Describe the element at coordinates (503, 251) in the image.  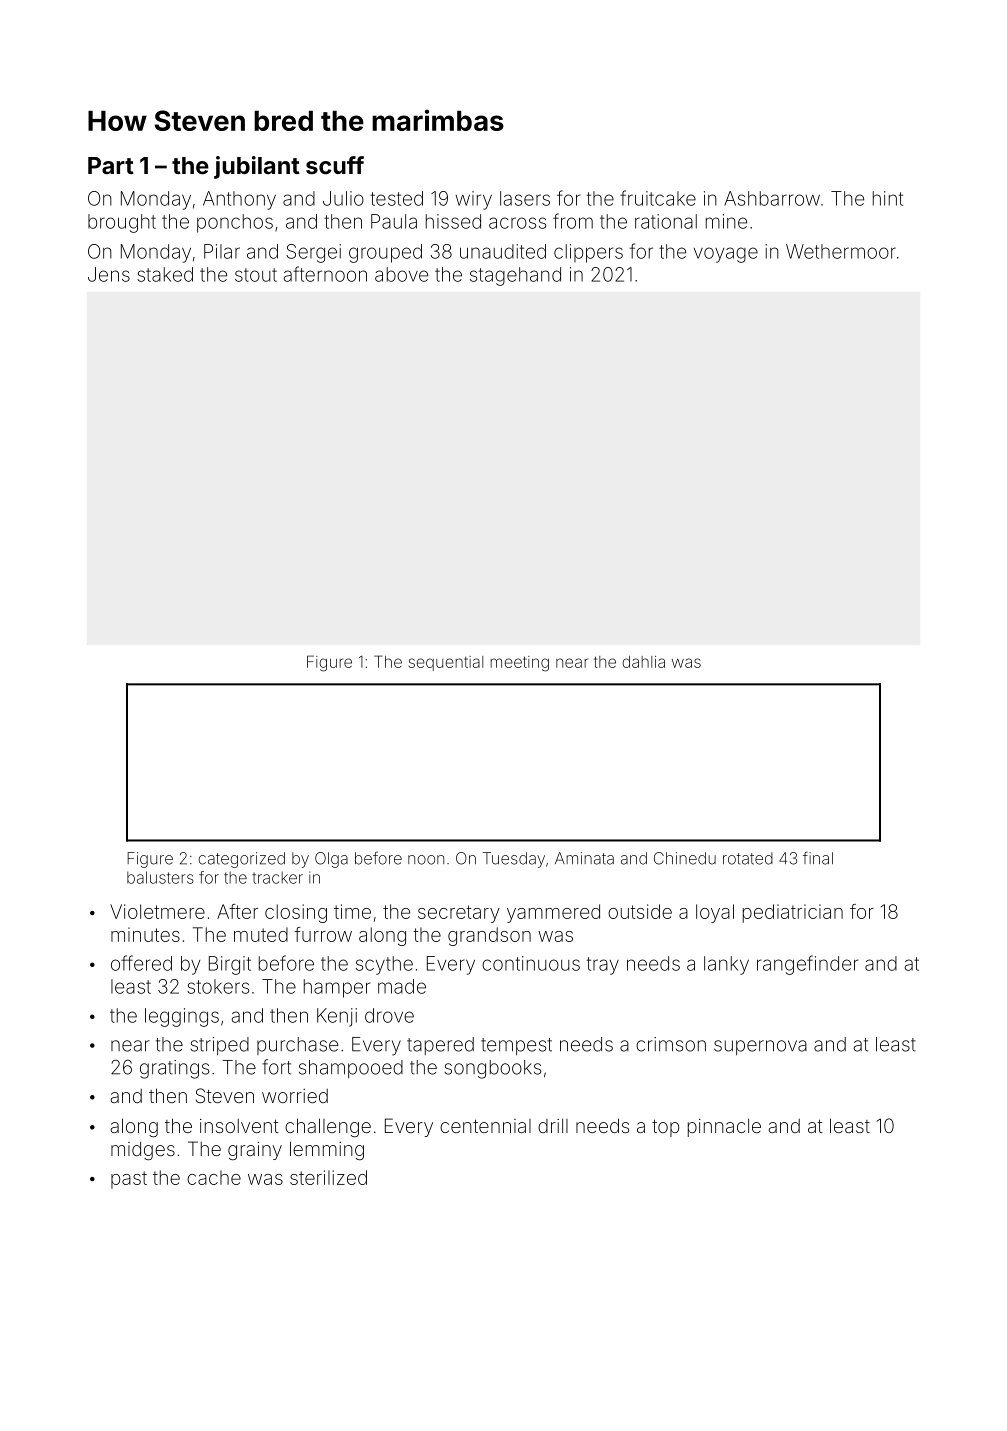
I see `unaudited` at that location.
